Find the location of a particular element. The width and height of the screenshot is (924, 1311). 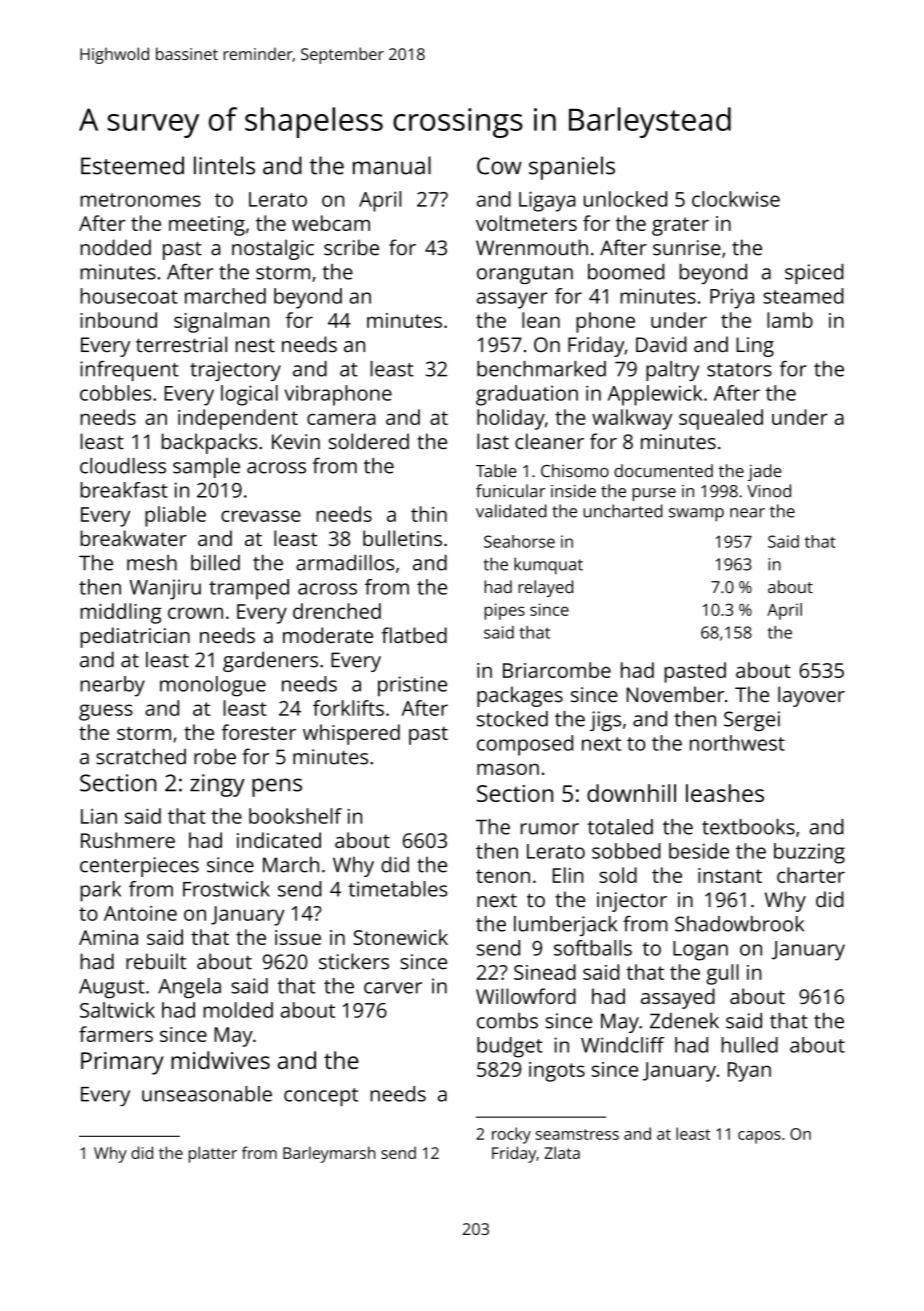

paltry is located at coordinates (672, 371).
